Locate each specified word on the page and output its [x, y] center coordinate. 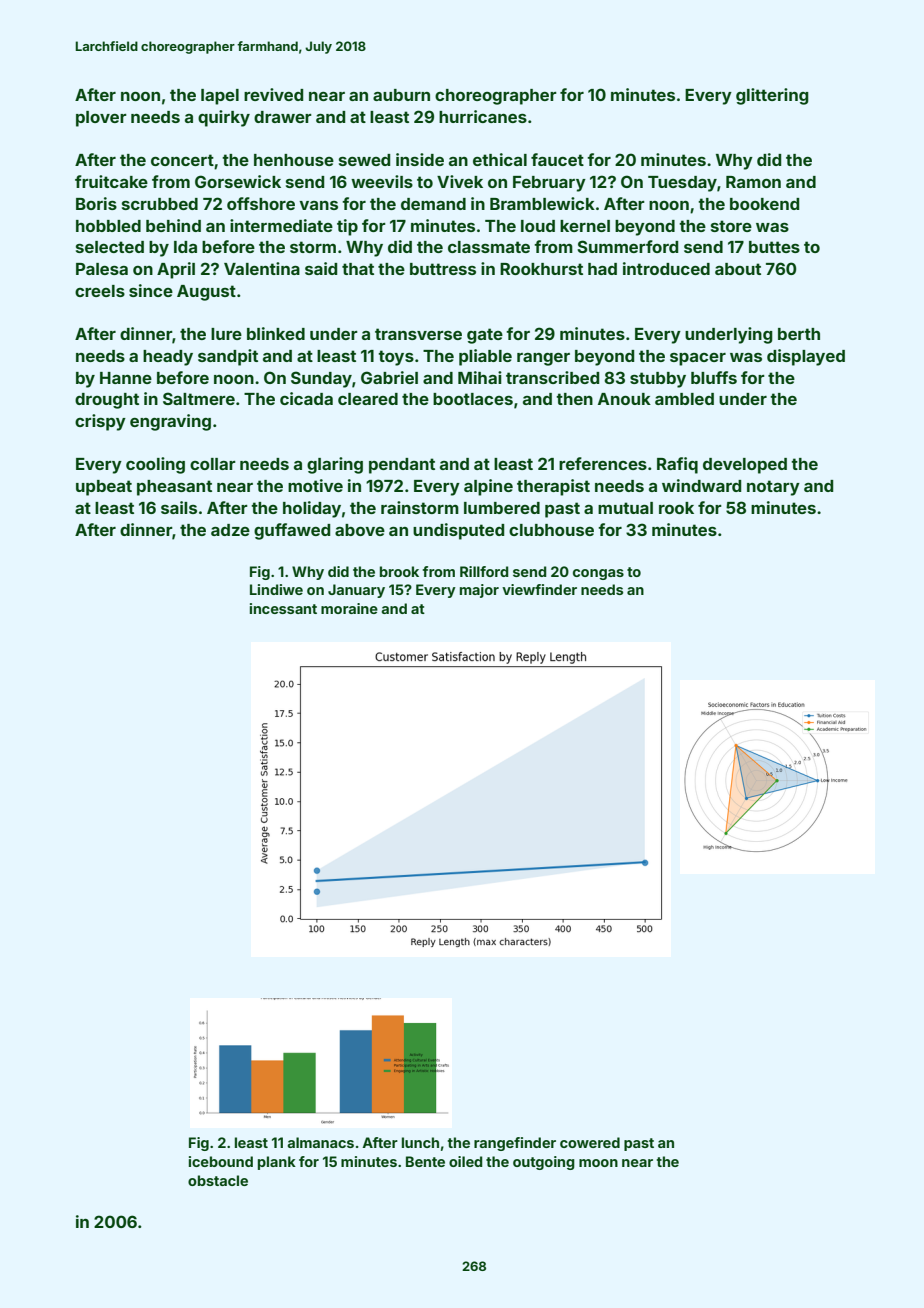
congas [598, 574]
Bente [425, 1161]
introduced [666, 268]
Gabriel [389, 377]
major [479, 591]
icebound [221, 1161]
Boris [96, 203]
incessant [283, 608]
